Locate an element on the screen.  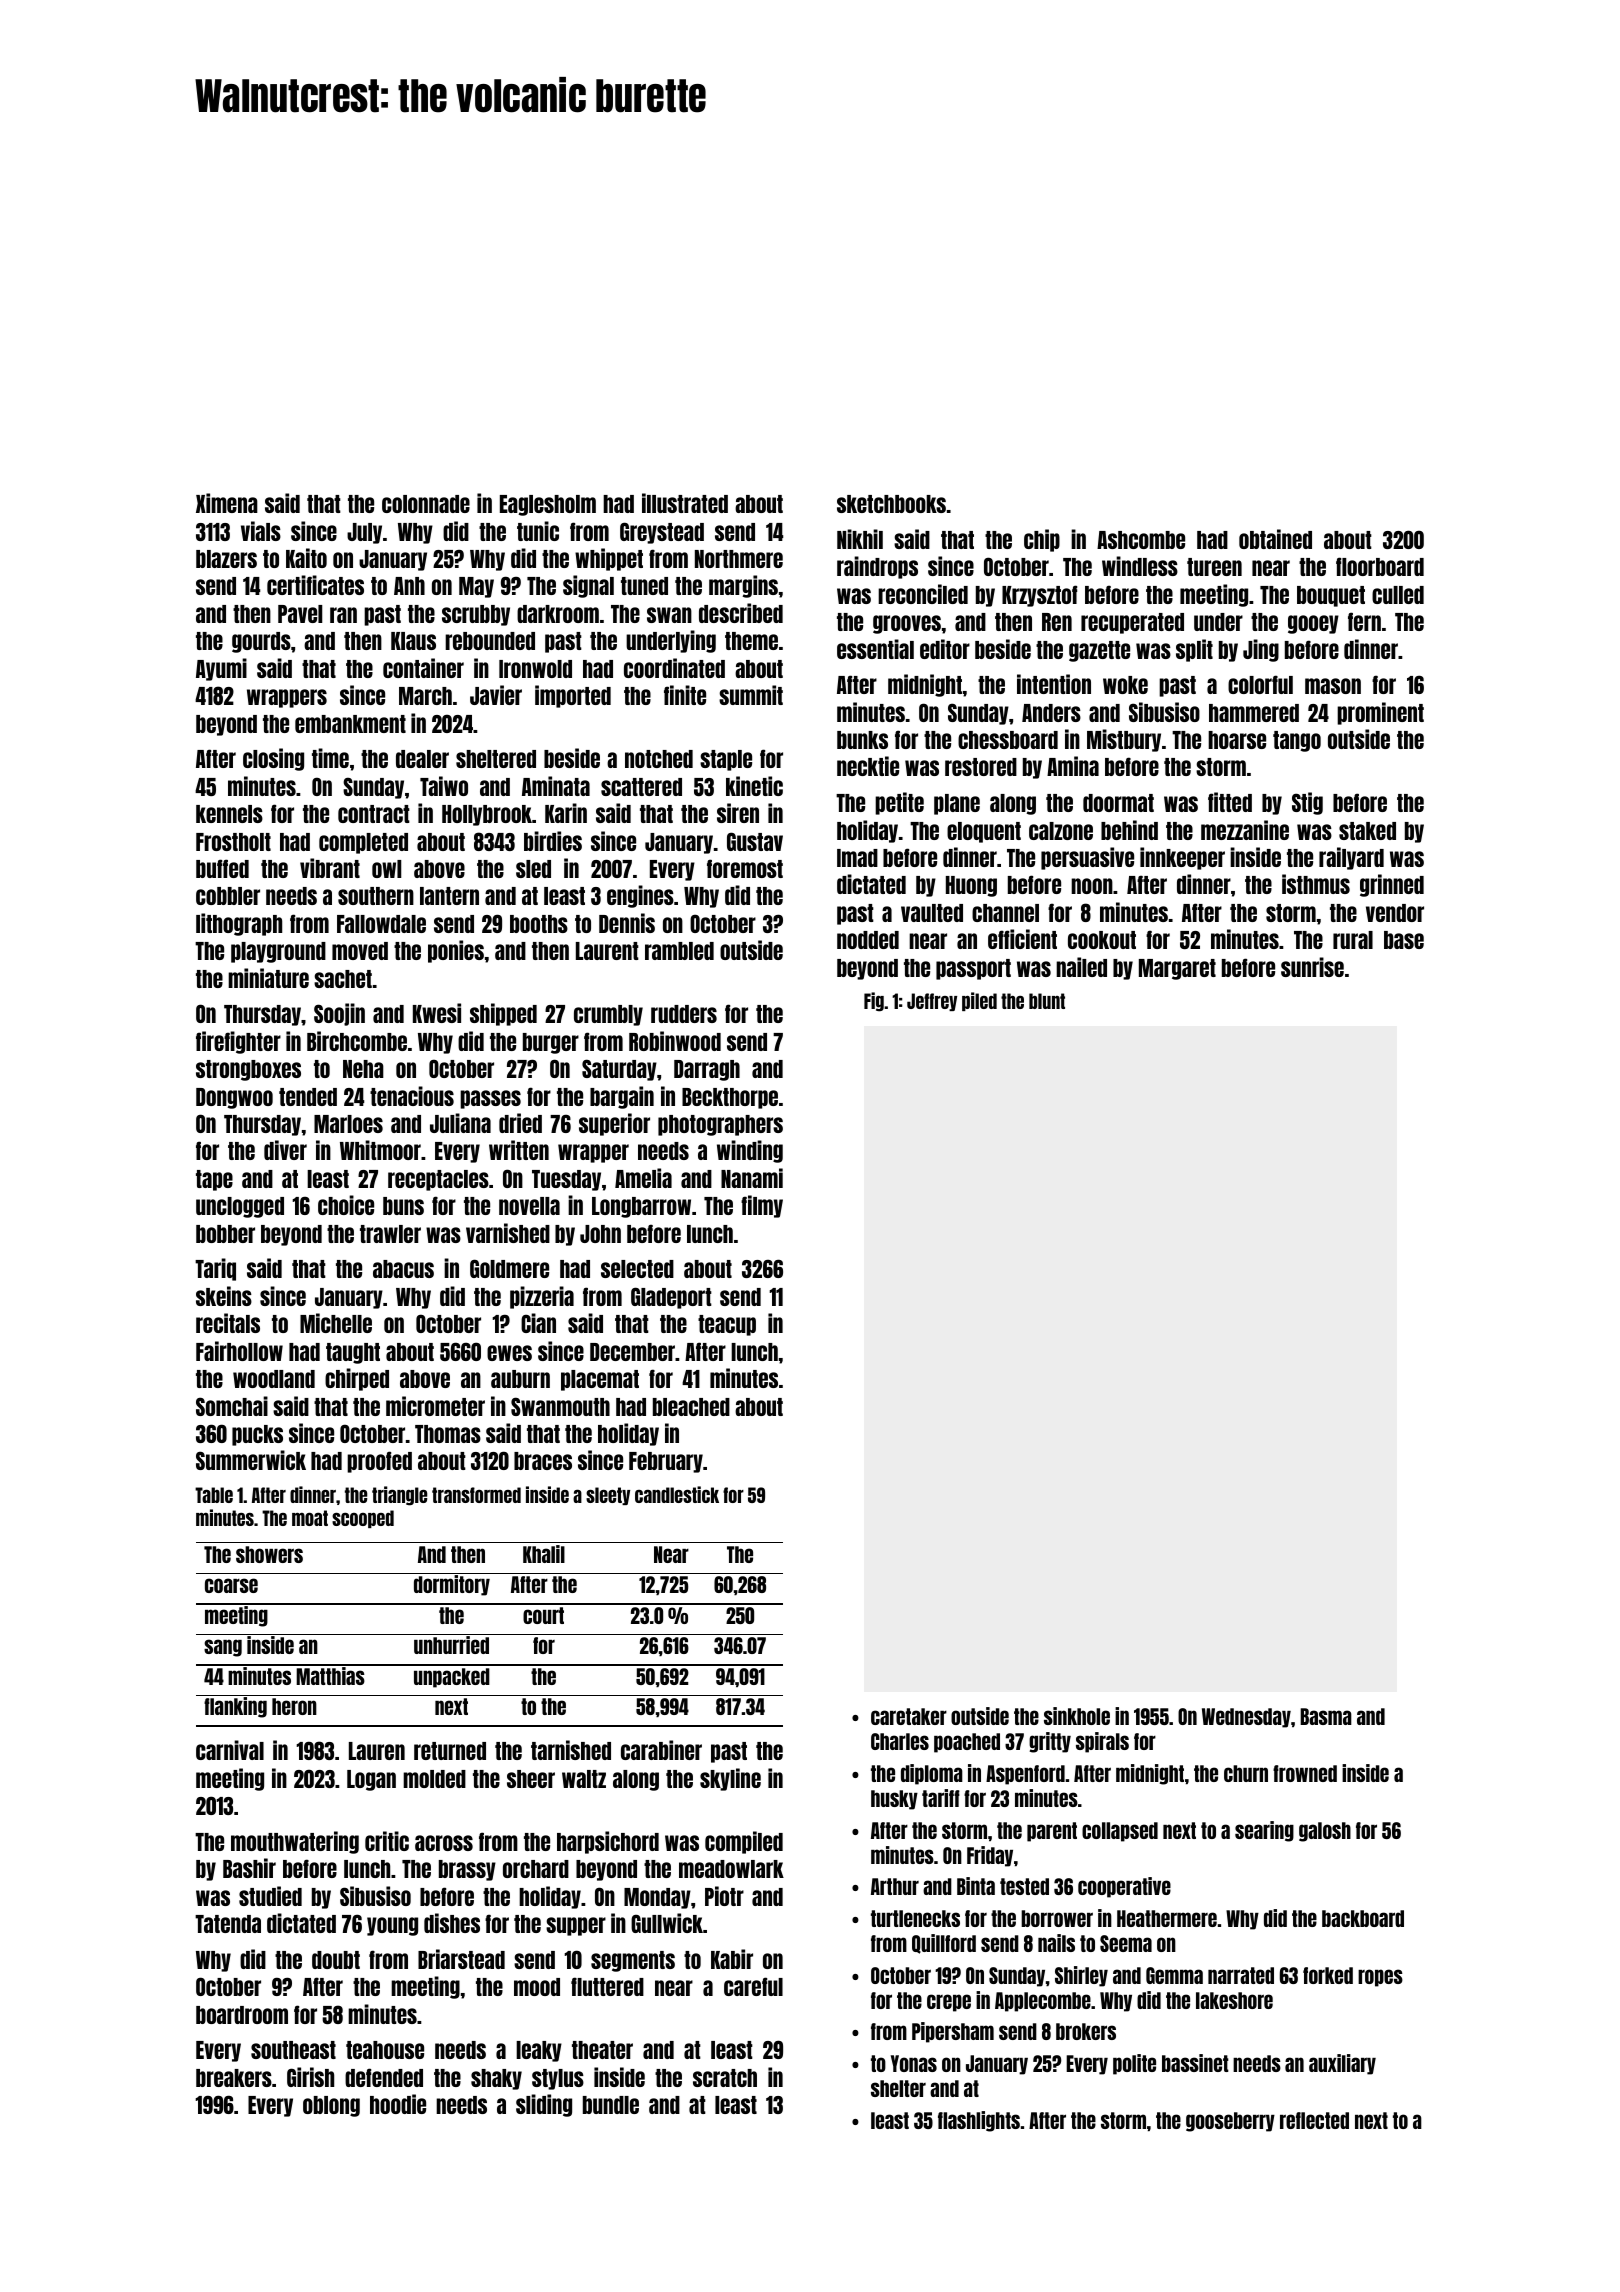
teacup is located at coordinates (727, 1325).
